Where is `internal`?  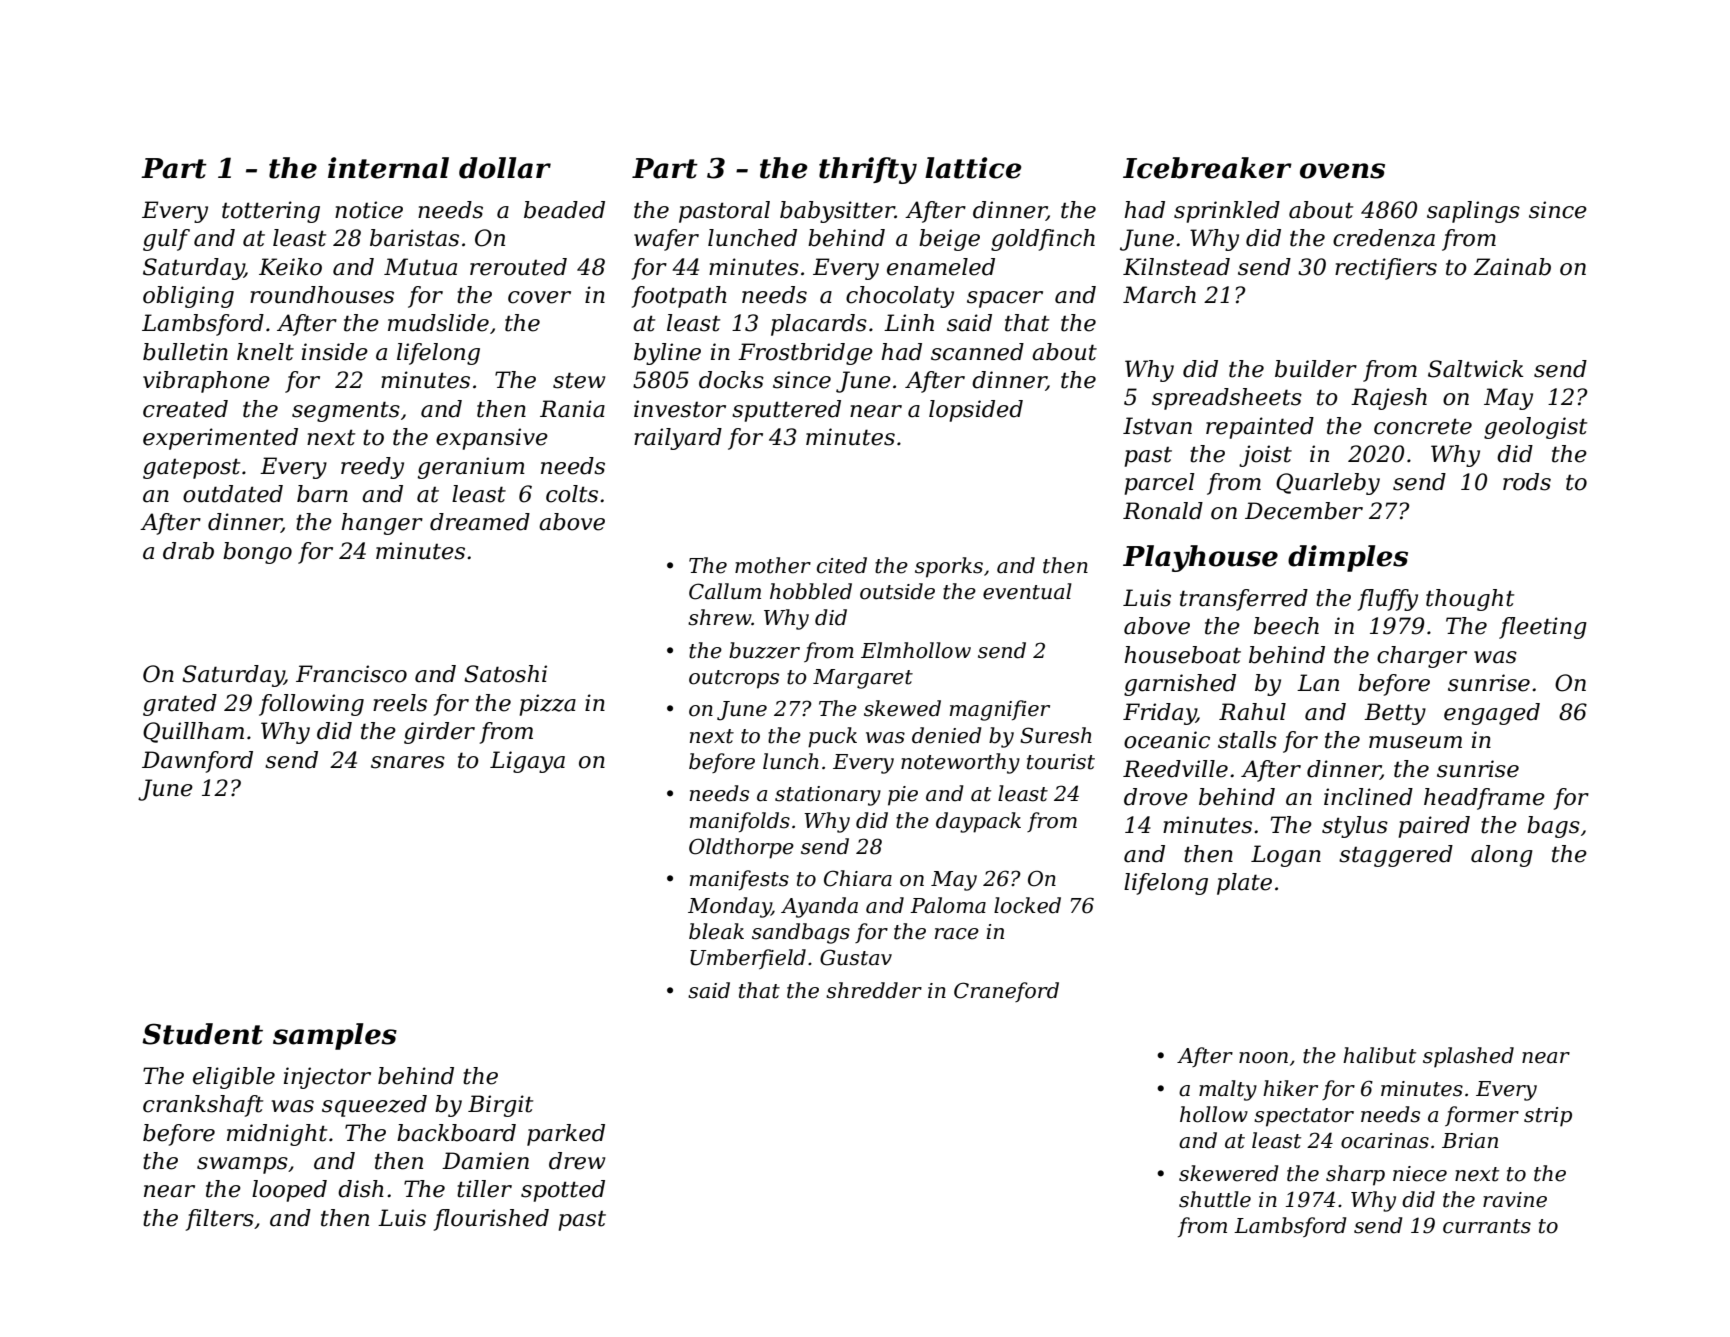
internal is located at coordinates (388, 168).
